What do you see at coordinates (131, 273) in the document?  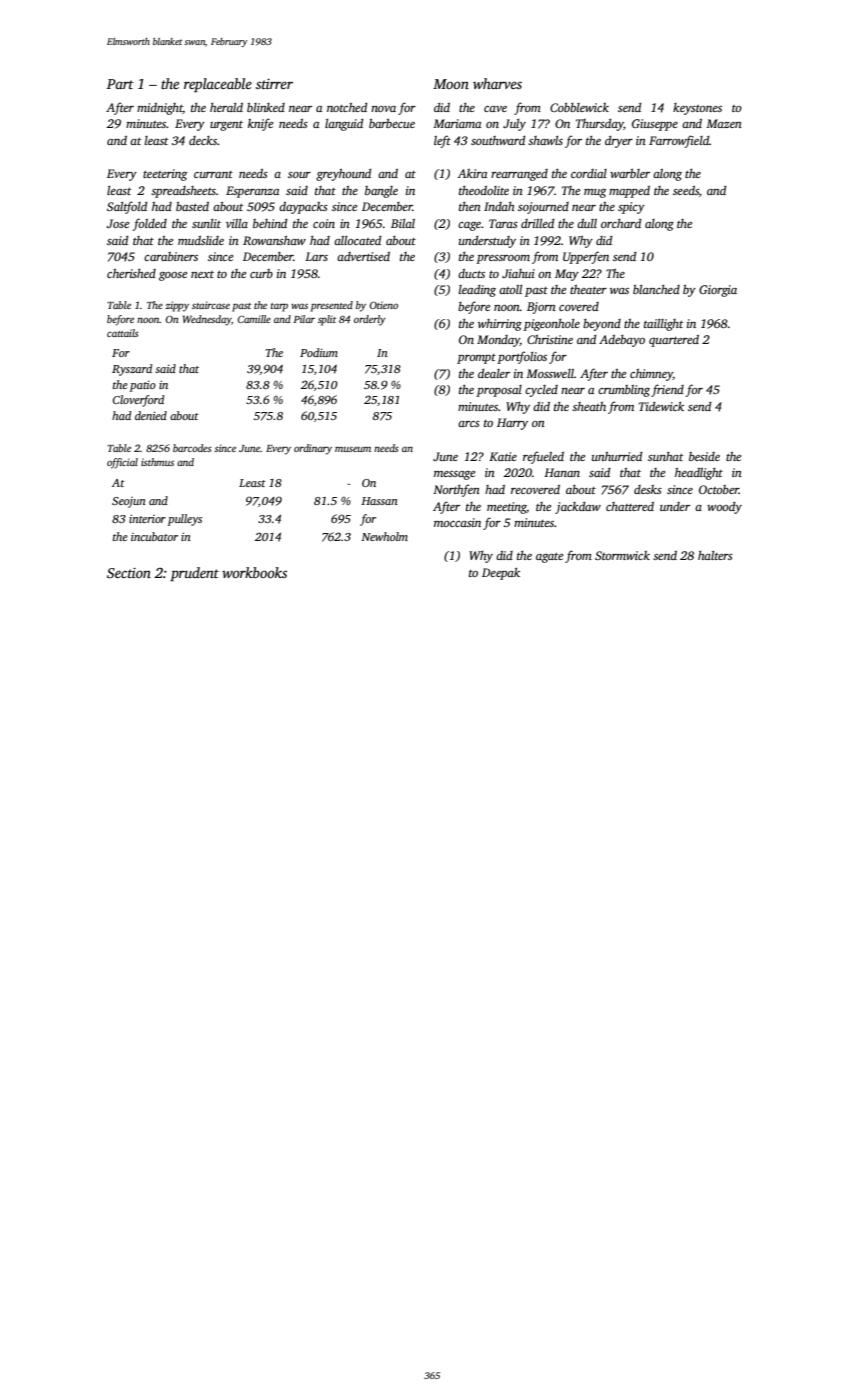 I see `cherished` at bounding box center [131, 273].
